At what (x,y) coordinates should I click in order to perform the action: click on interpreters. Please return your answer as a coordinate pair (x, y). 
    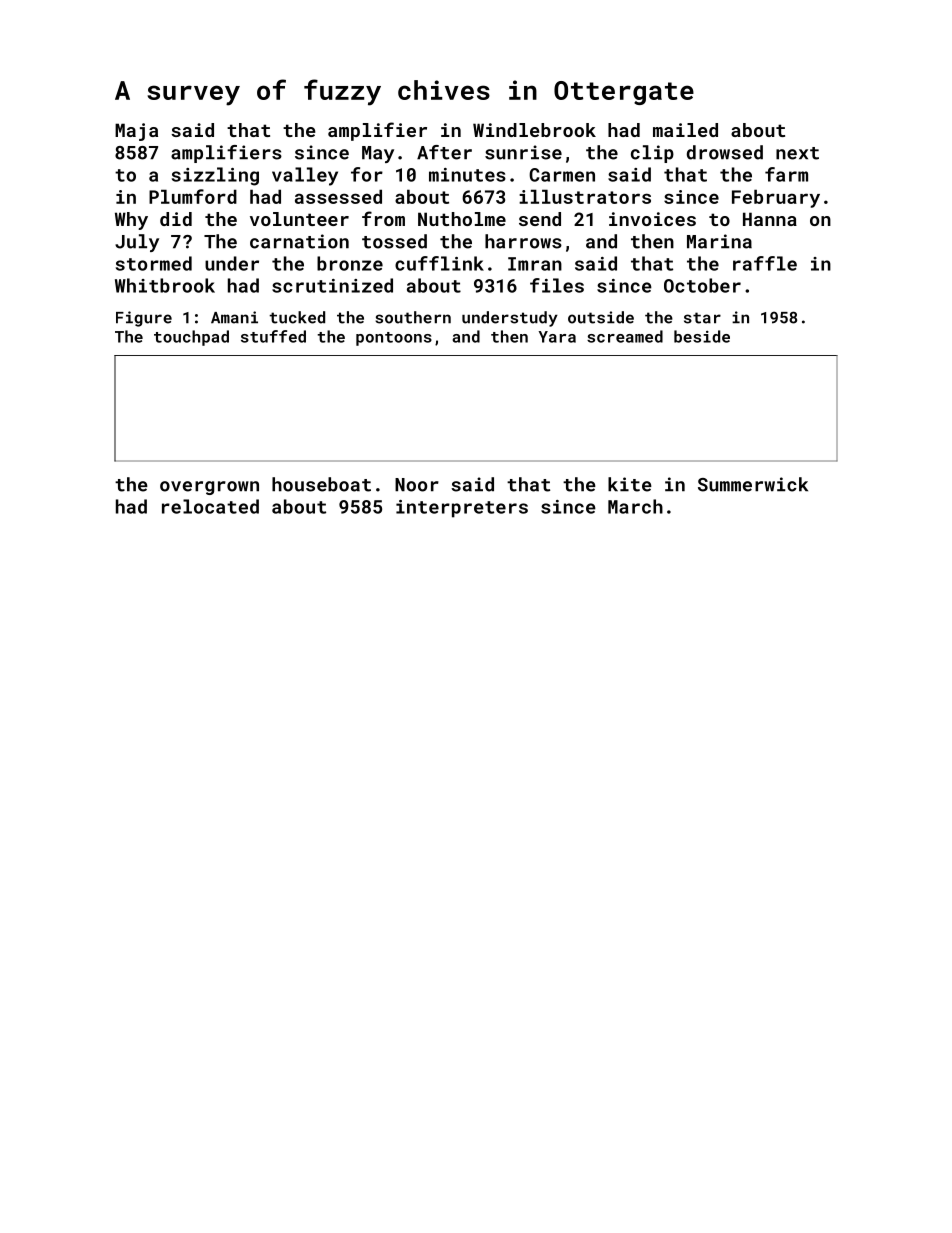
    Looking at the image, I should click on (462, 509).
